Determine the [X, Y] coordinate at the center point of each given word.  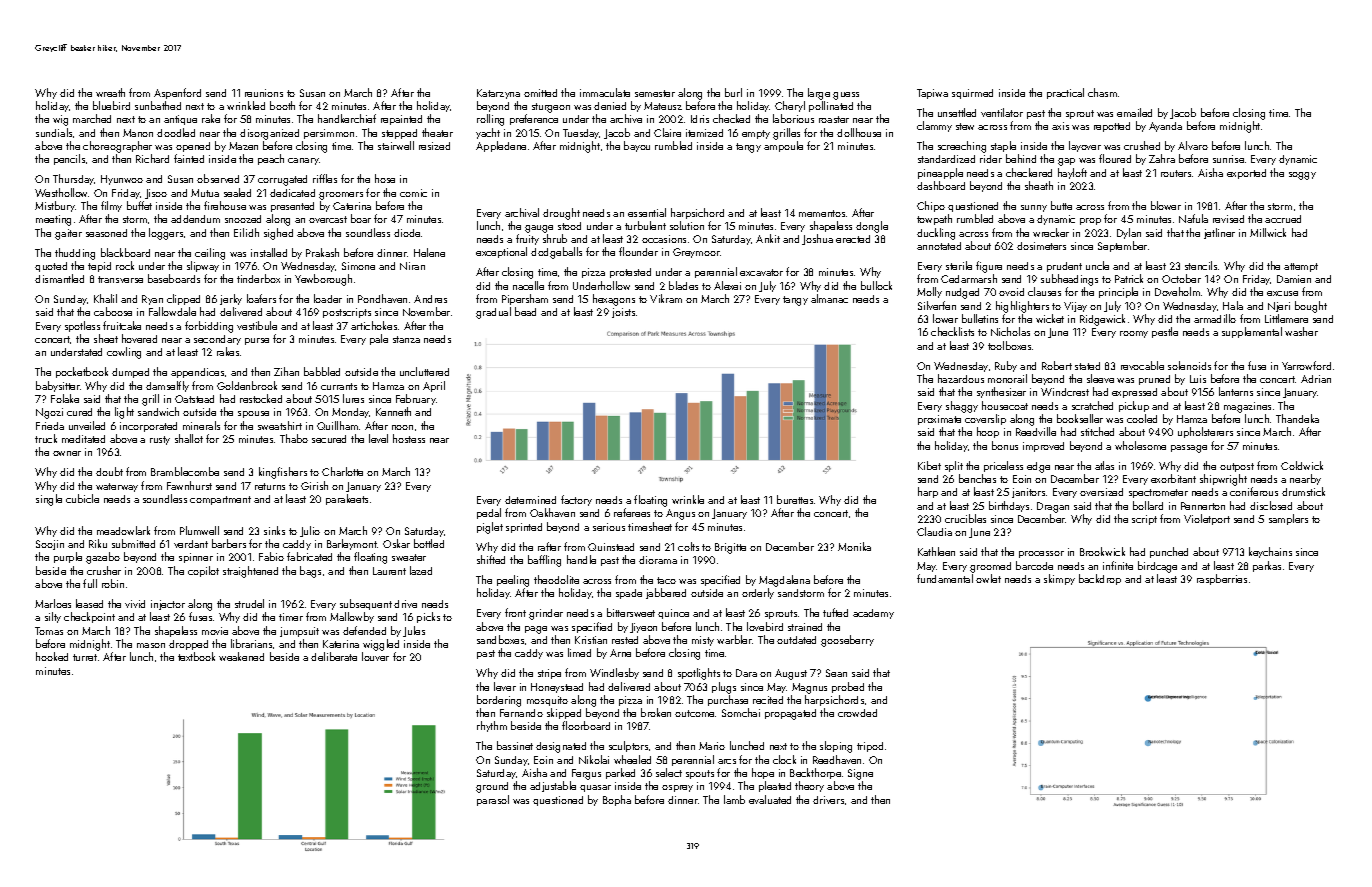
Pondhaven [382, 298]
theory [809, 786]
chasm [1102, 92]
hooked [52, 656]
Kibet [929, 465]
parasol [493, 800]
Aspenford [177, 93]
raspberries [1222, 579]
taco [666, 580]
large [819, 94]
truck [46, 438]
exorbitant [1173, 478]
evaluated [770, 799]
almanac [829, 298]
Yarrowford [1306, 365]
